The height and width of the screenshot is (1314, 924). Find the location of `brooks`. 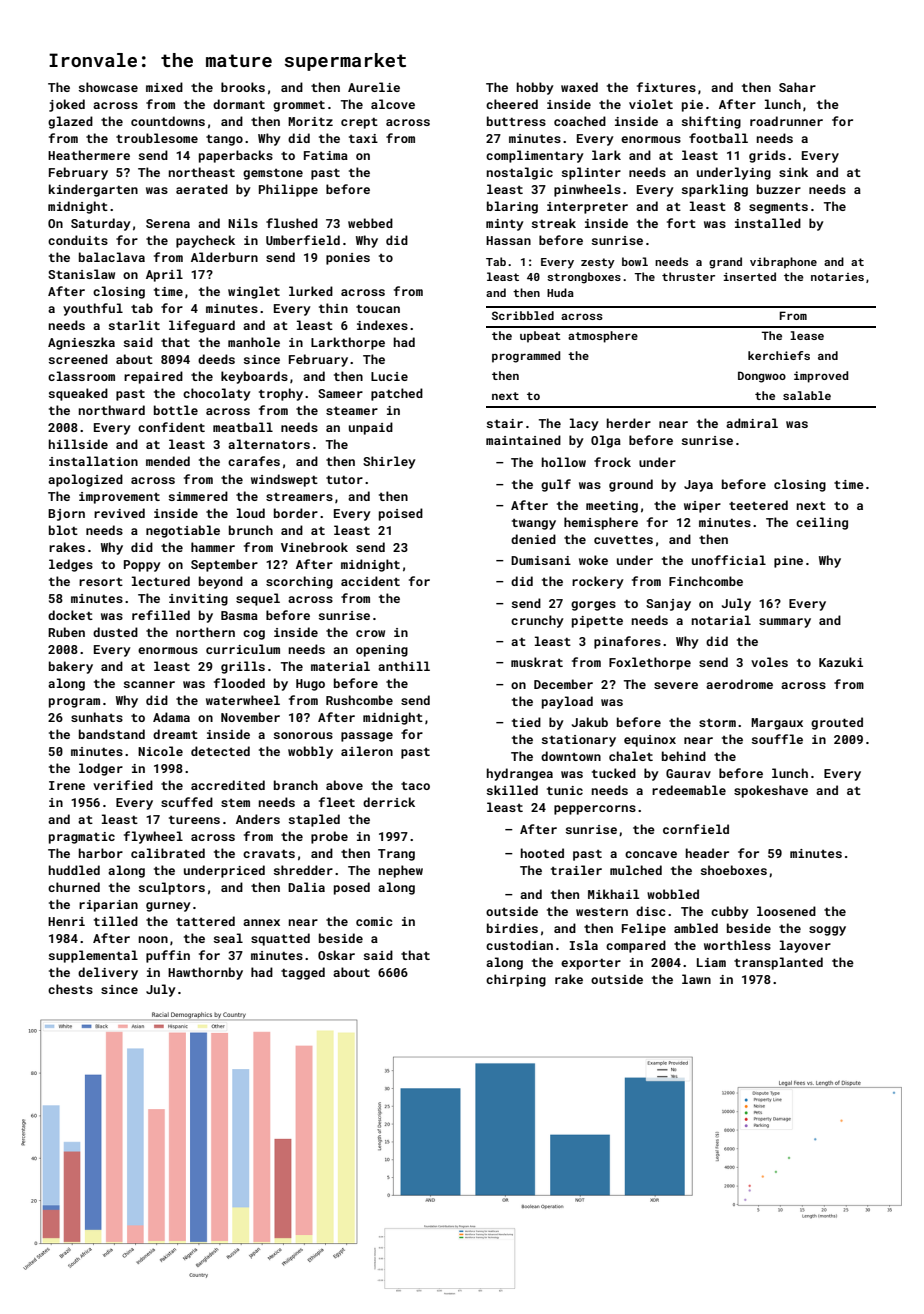

brooks is located at coordinates (243, 87).
